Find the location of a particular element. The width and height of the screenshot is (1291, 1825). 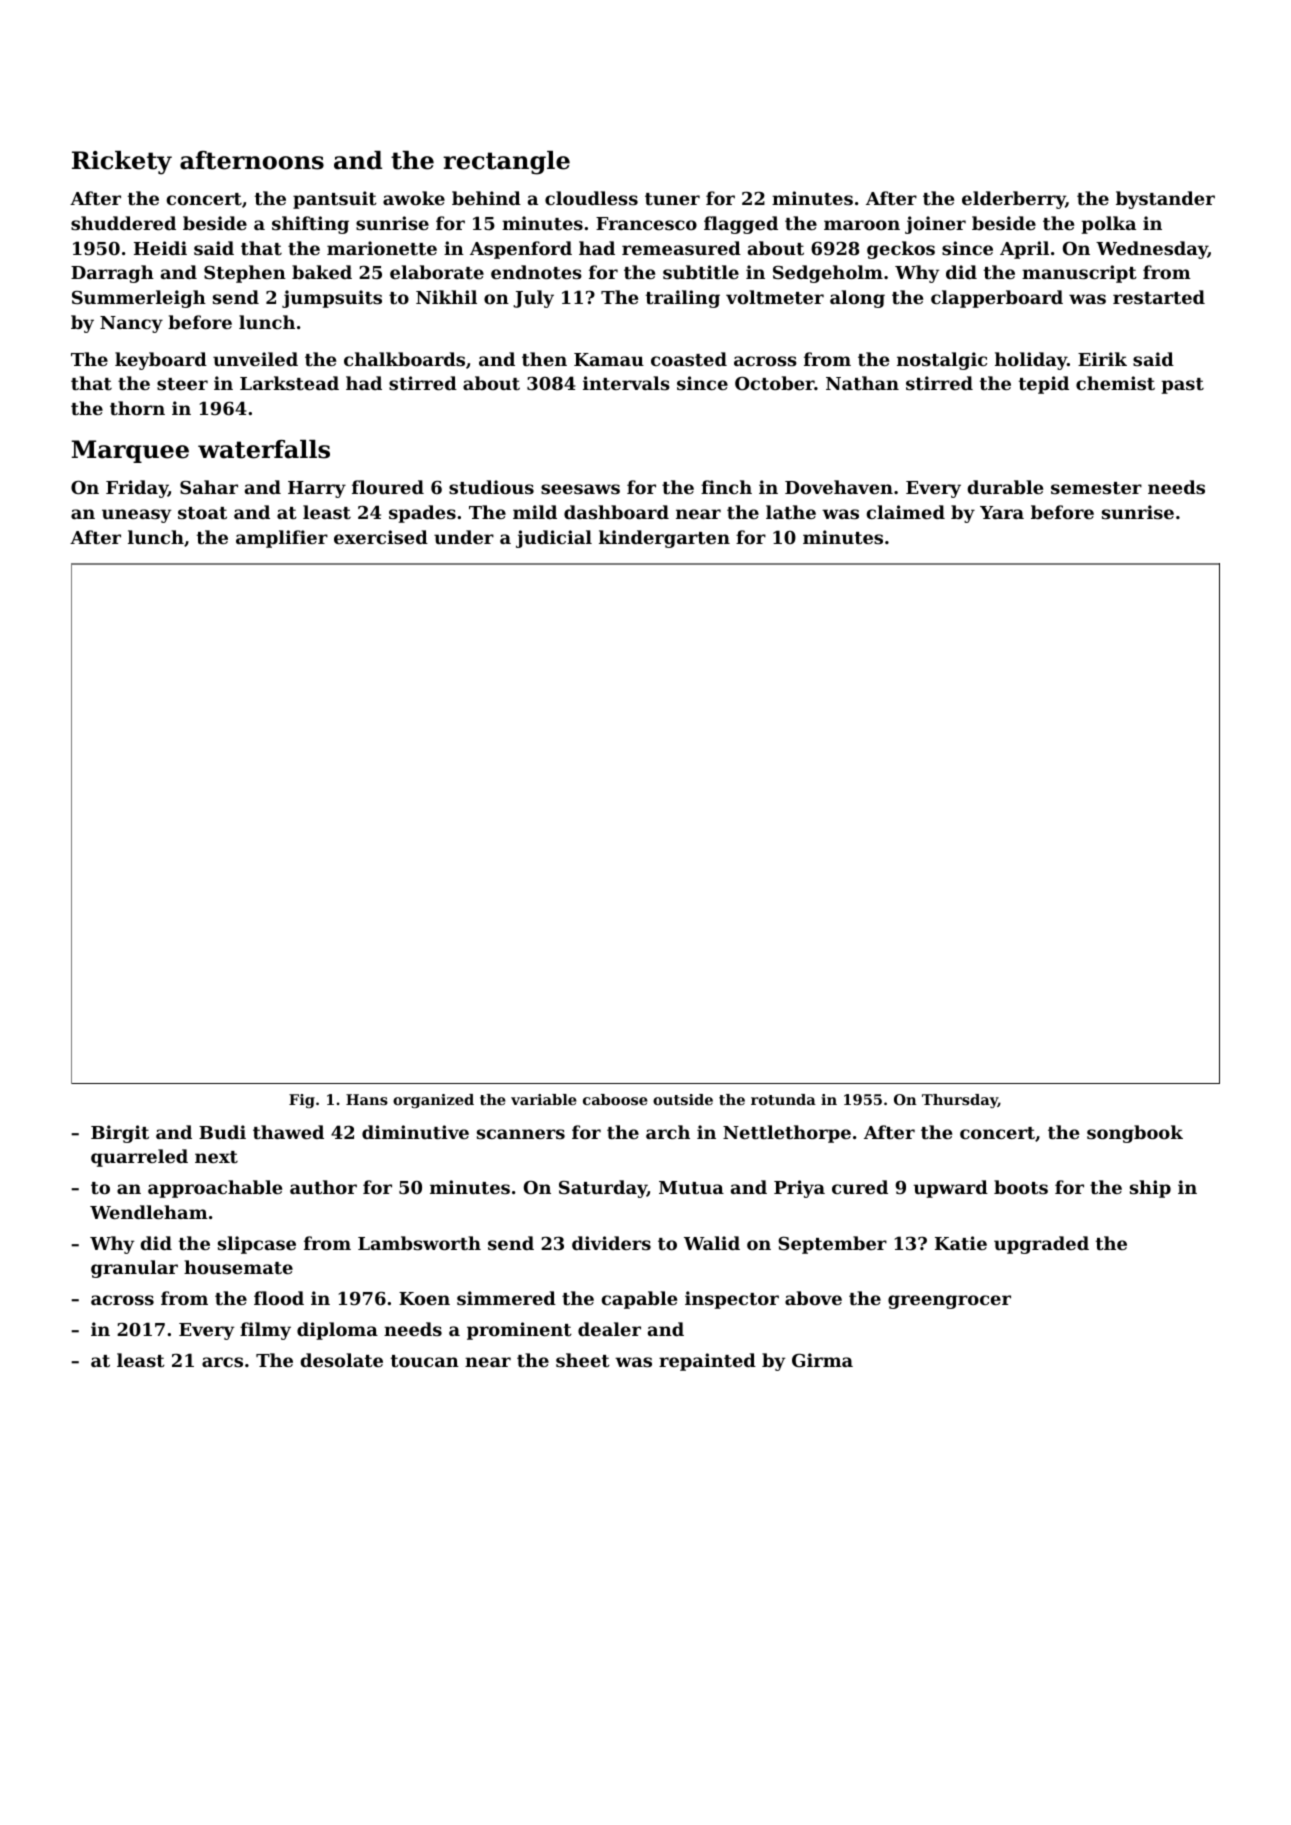

organized is located at coordinates (433, 1101).
